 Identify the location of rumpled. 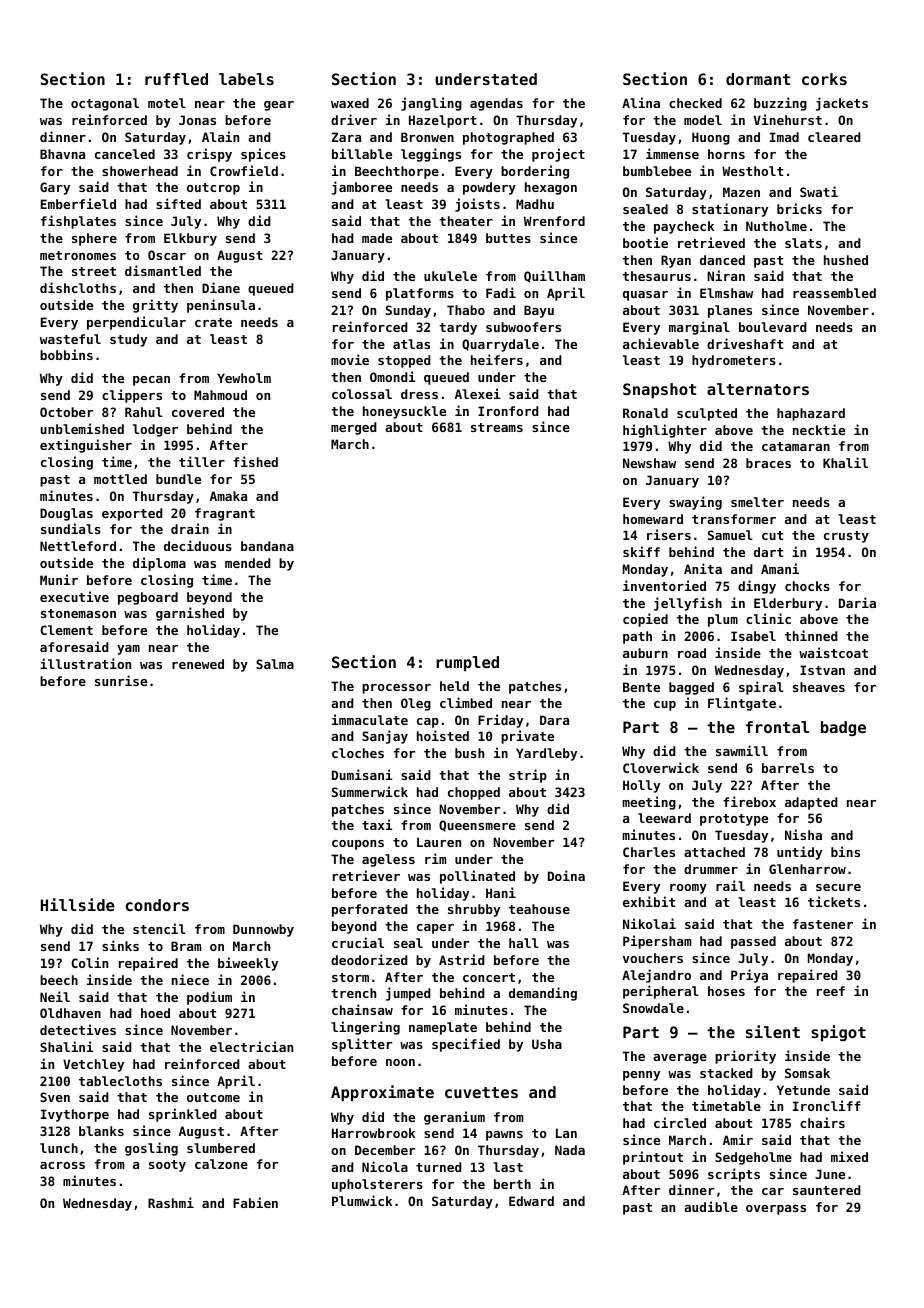
(467, 664).
